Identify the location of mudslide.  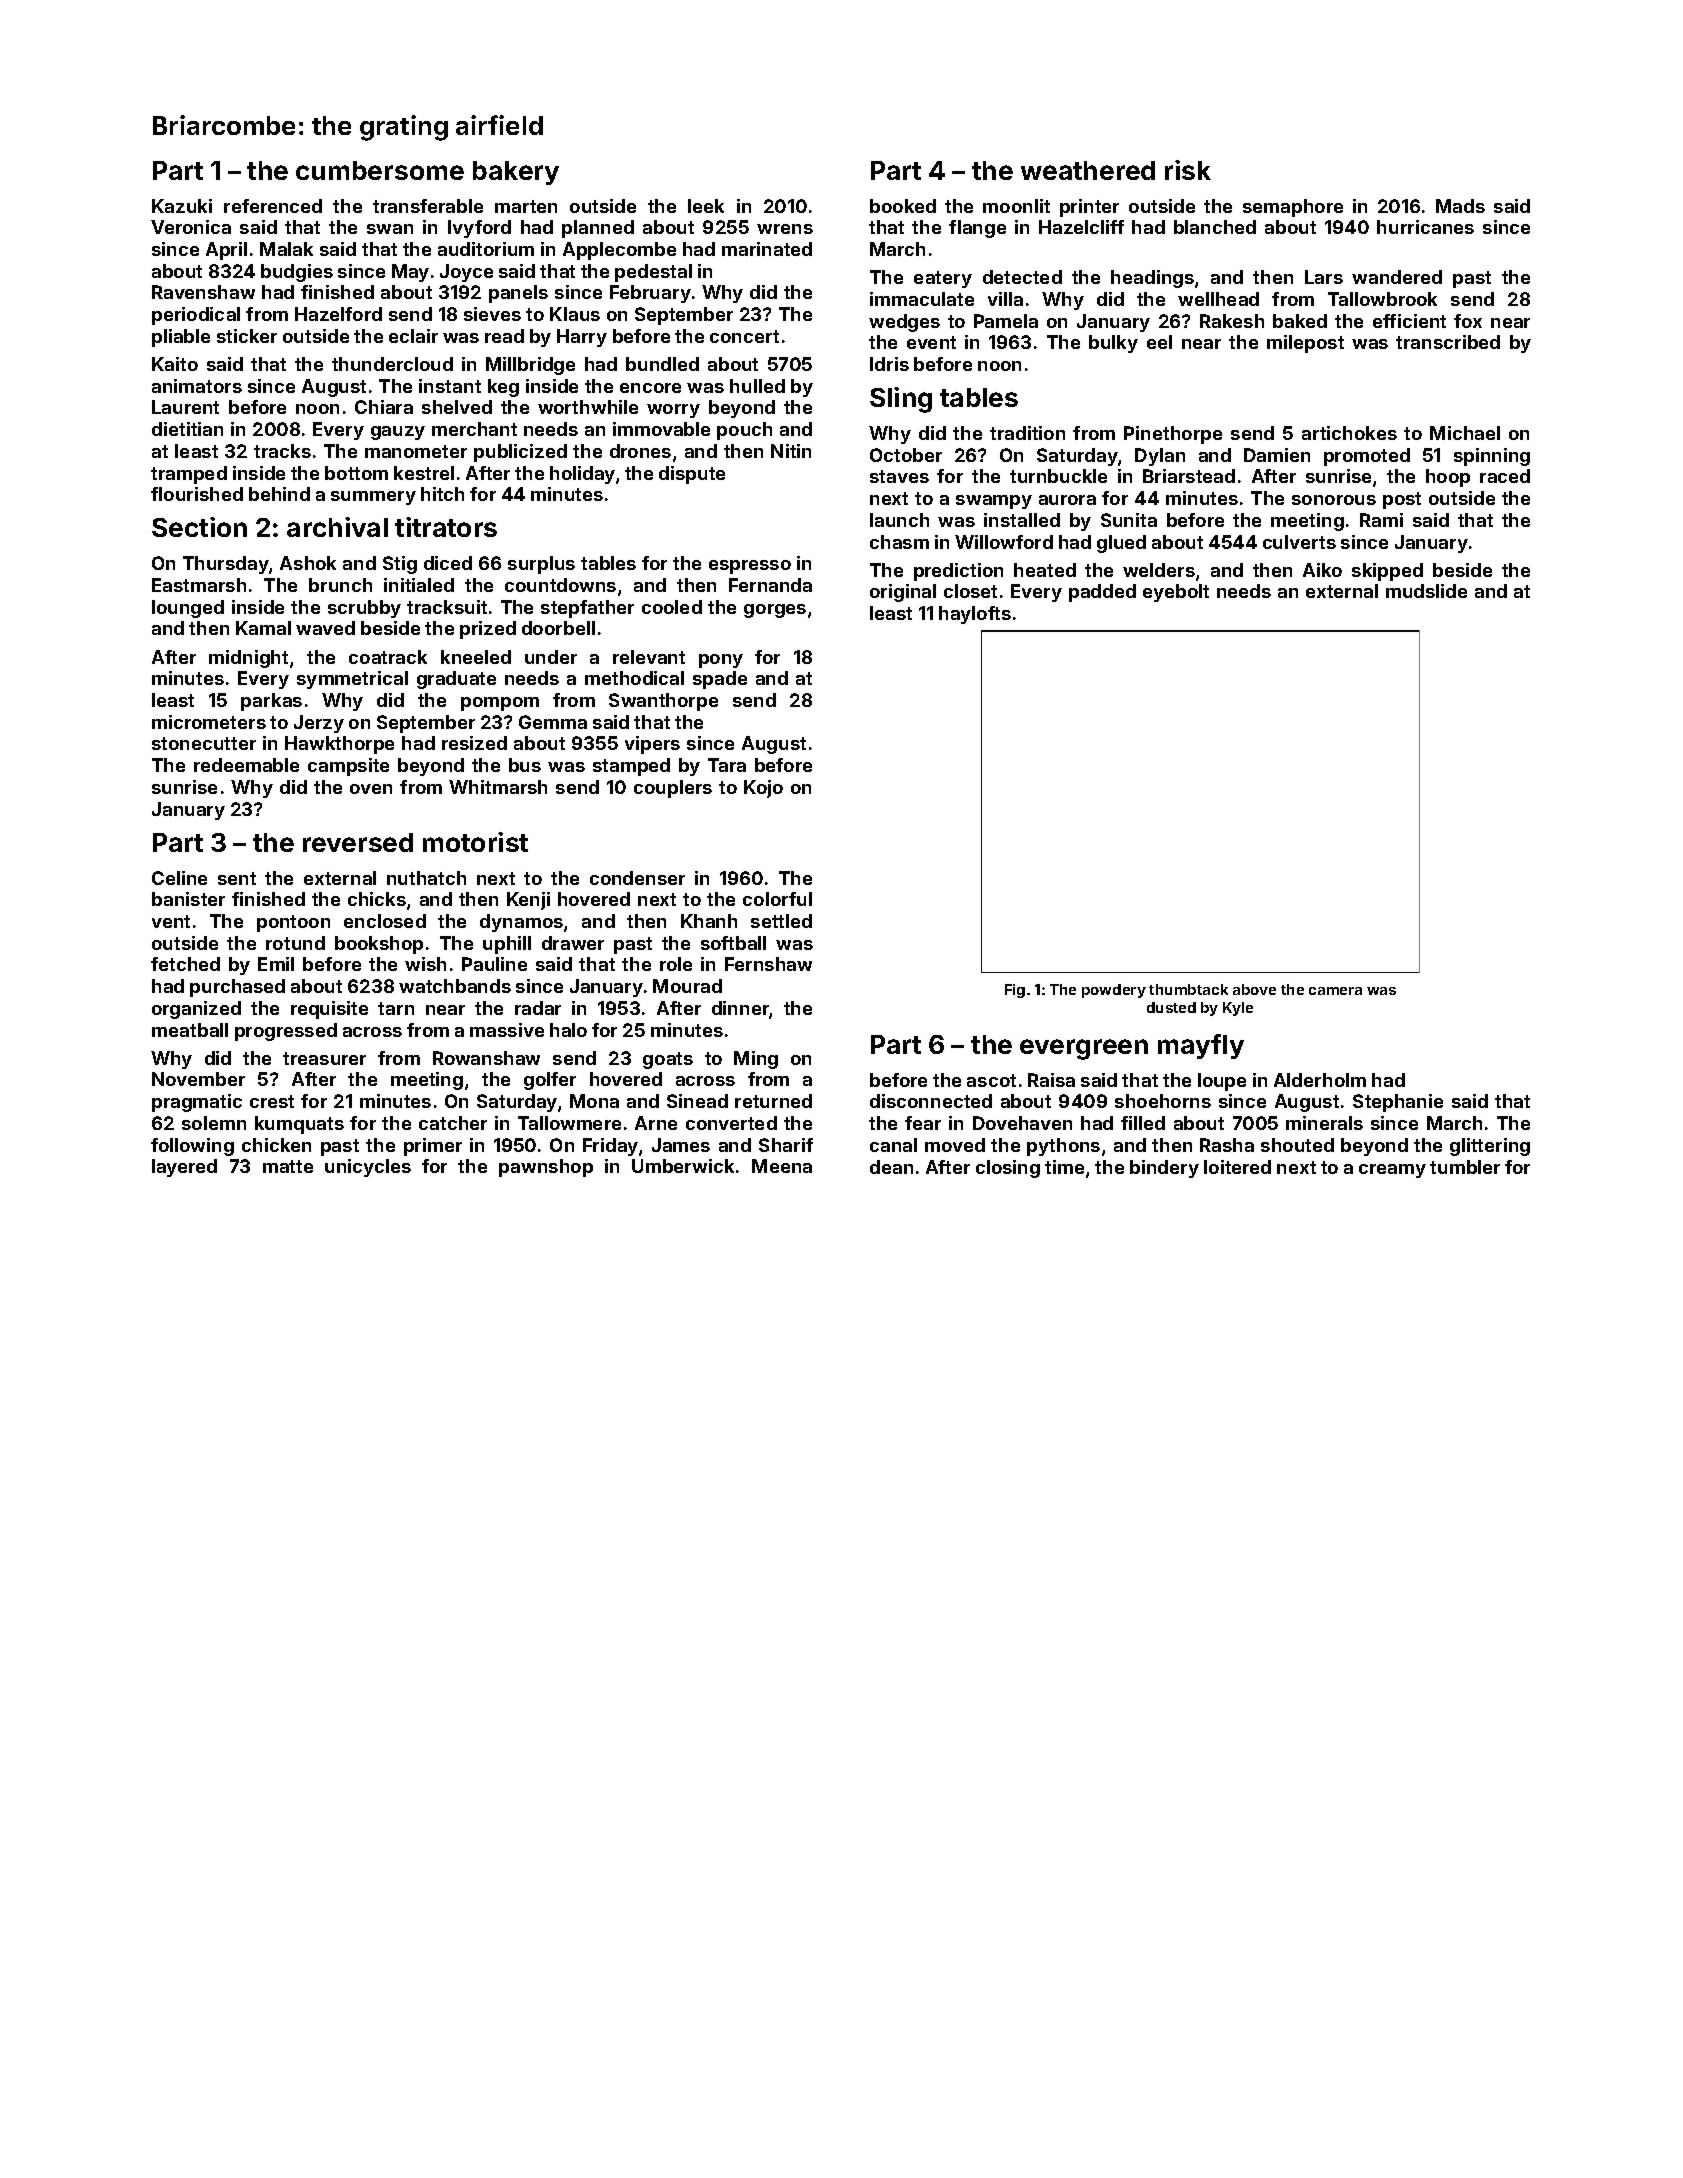
(1426, 591).
